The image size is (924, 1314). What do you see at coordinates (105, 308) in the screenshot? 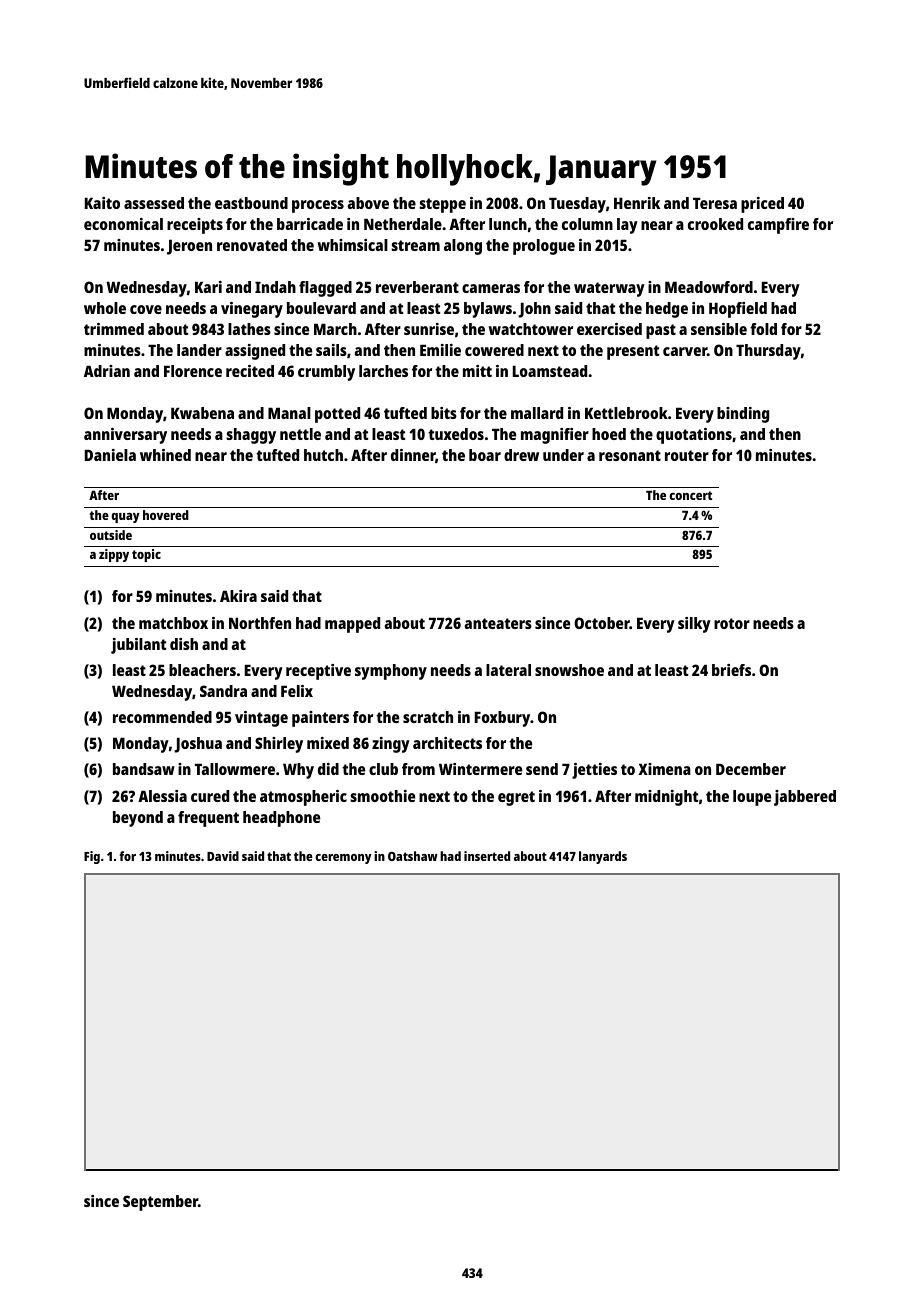
I see `whole` at bounding box center [105, 308].
